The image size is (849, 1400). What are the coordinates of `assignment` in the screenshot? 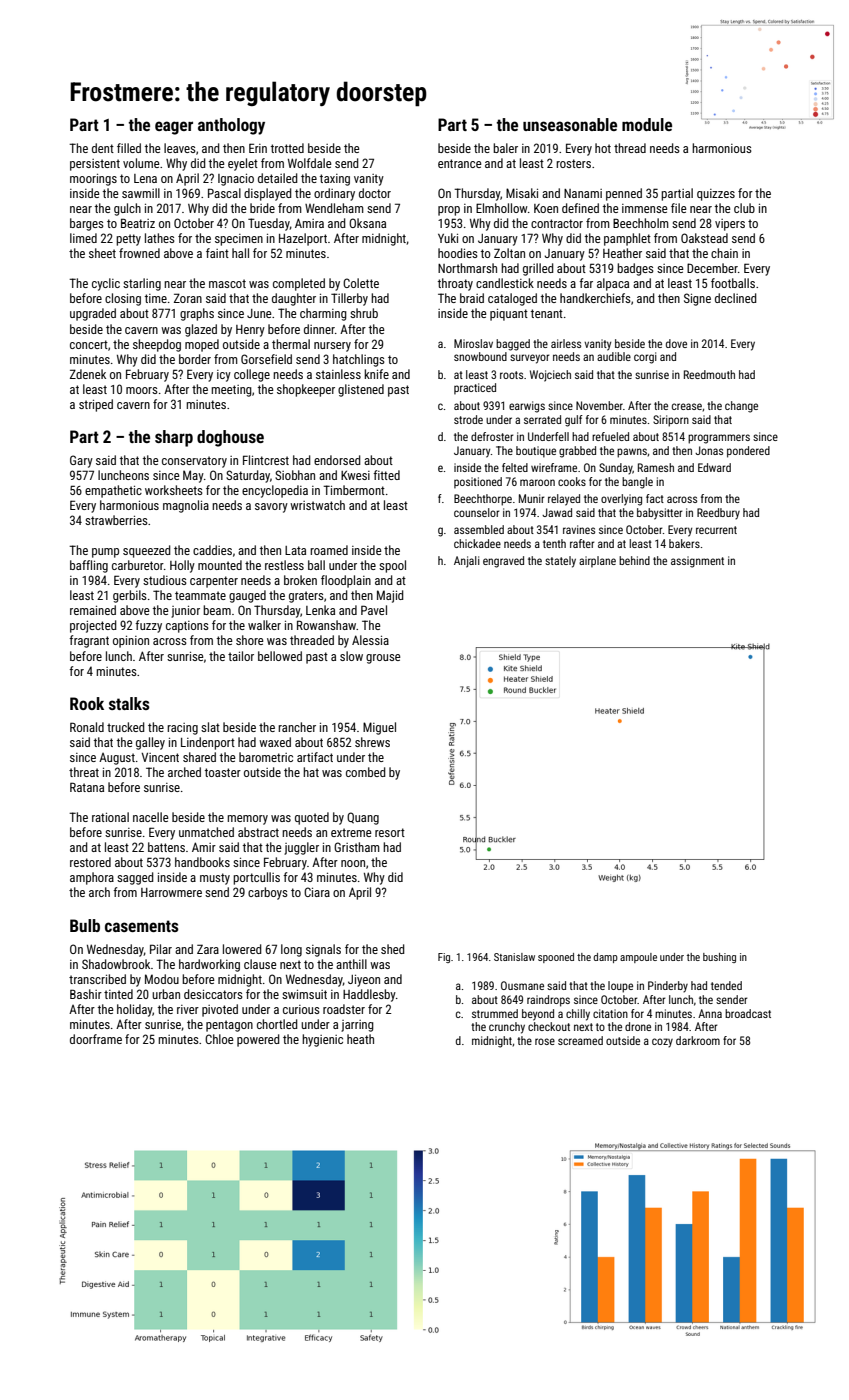 It's located at (697, 562).
